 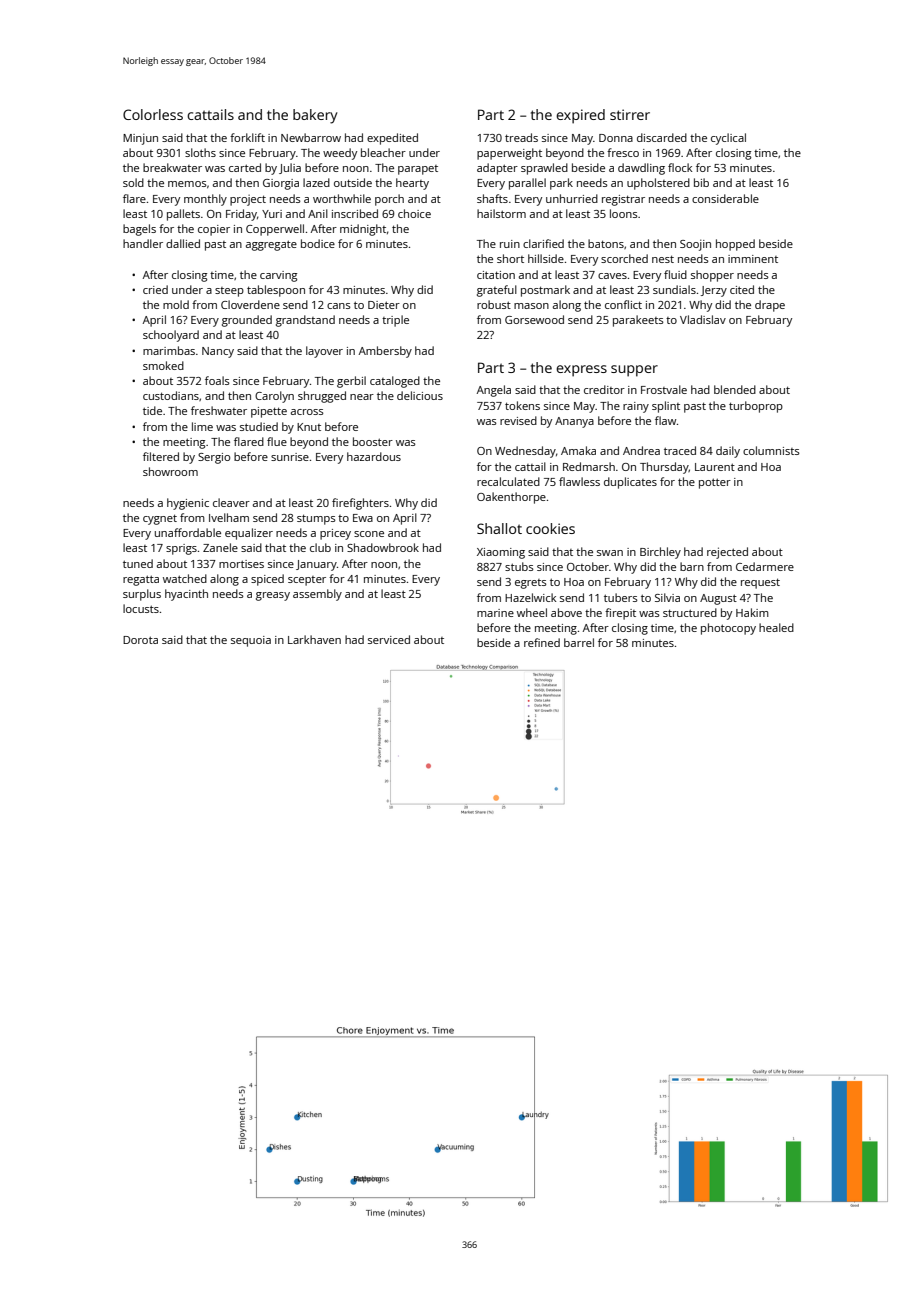 I want to click on shrugged, so click(x=322, y=397).
